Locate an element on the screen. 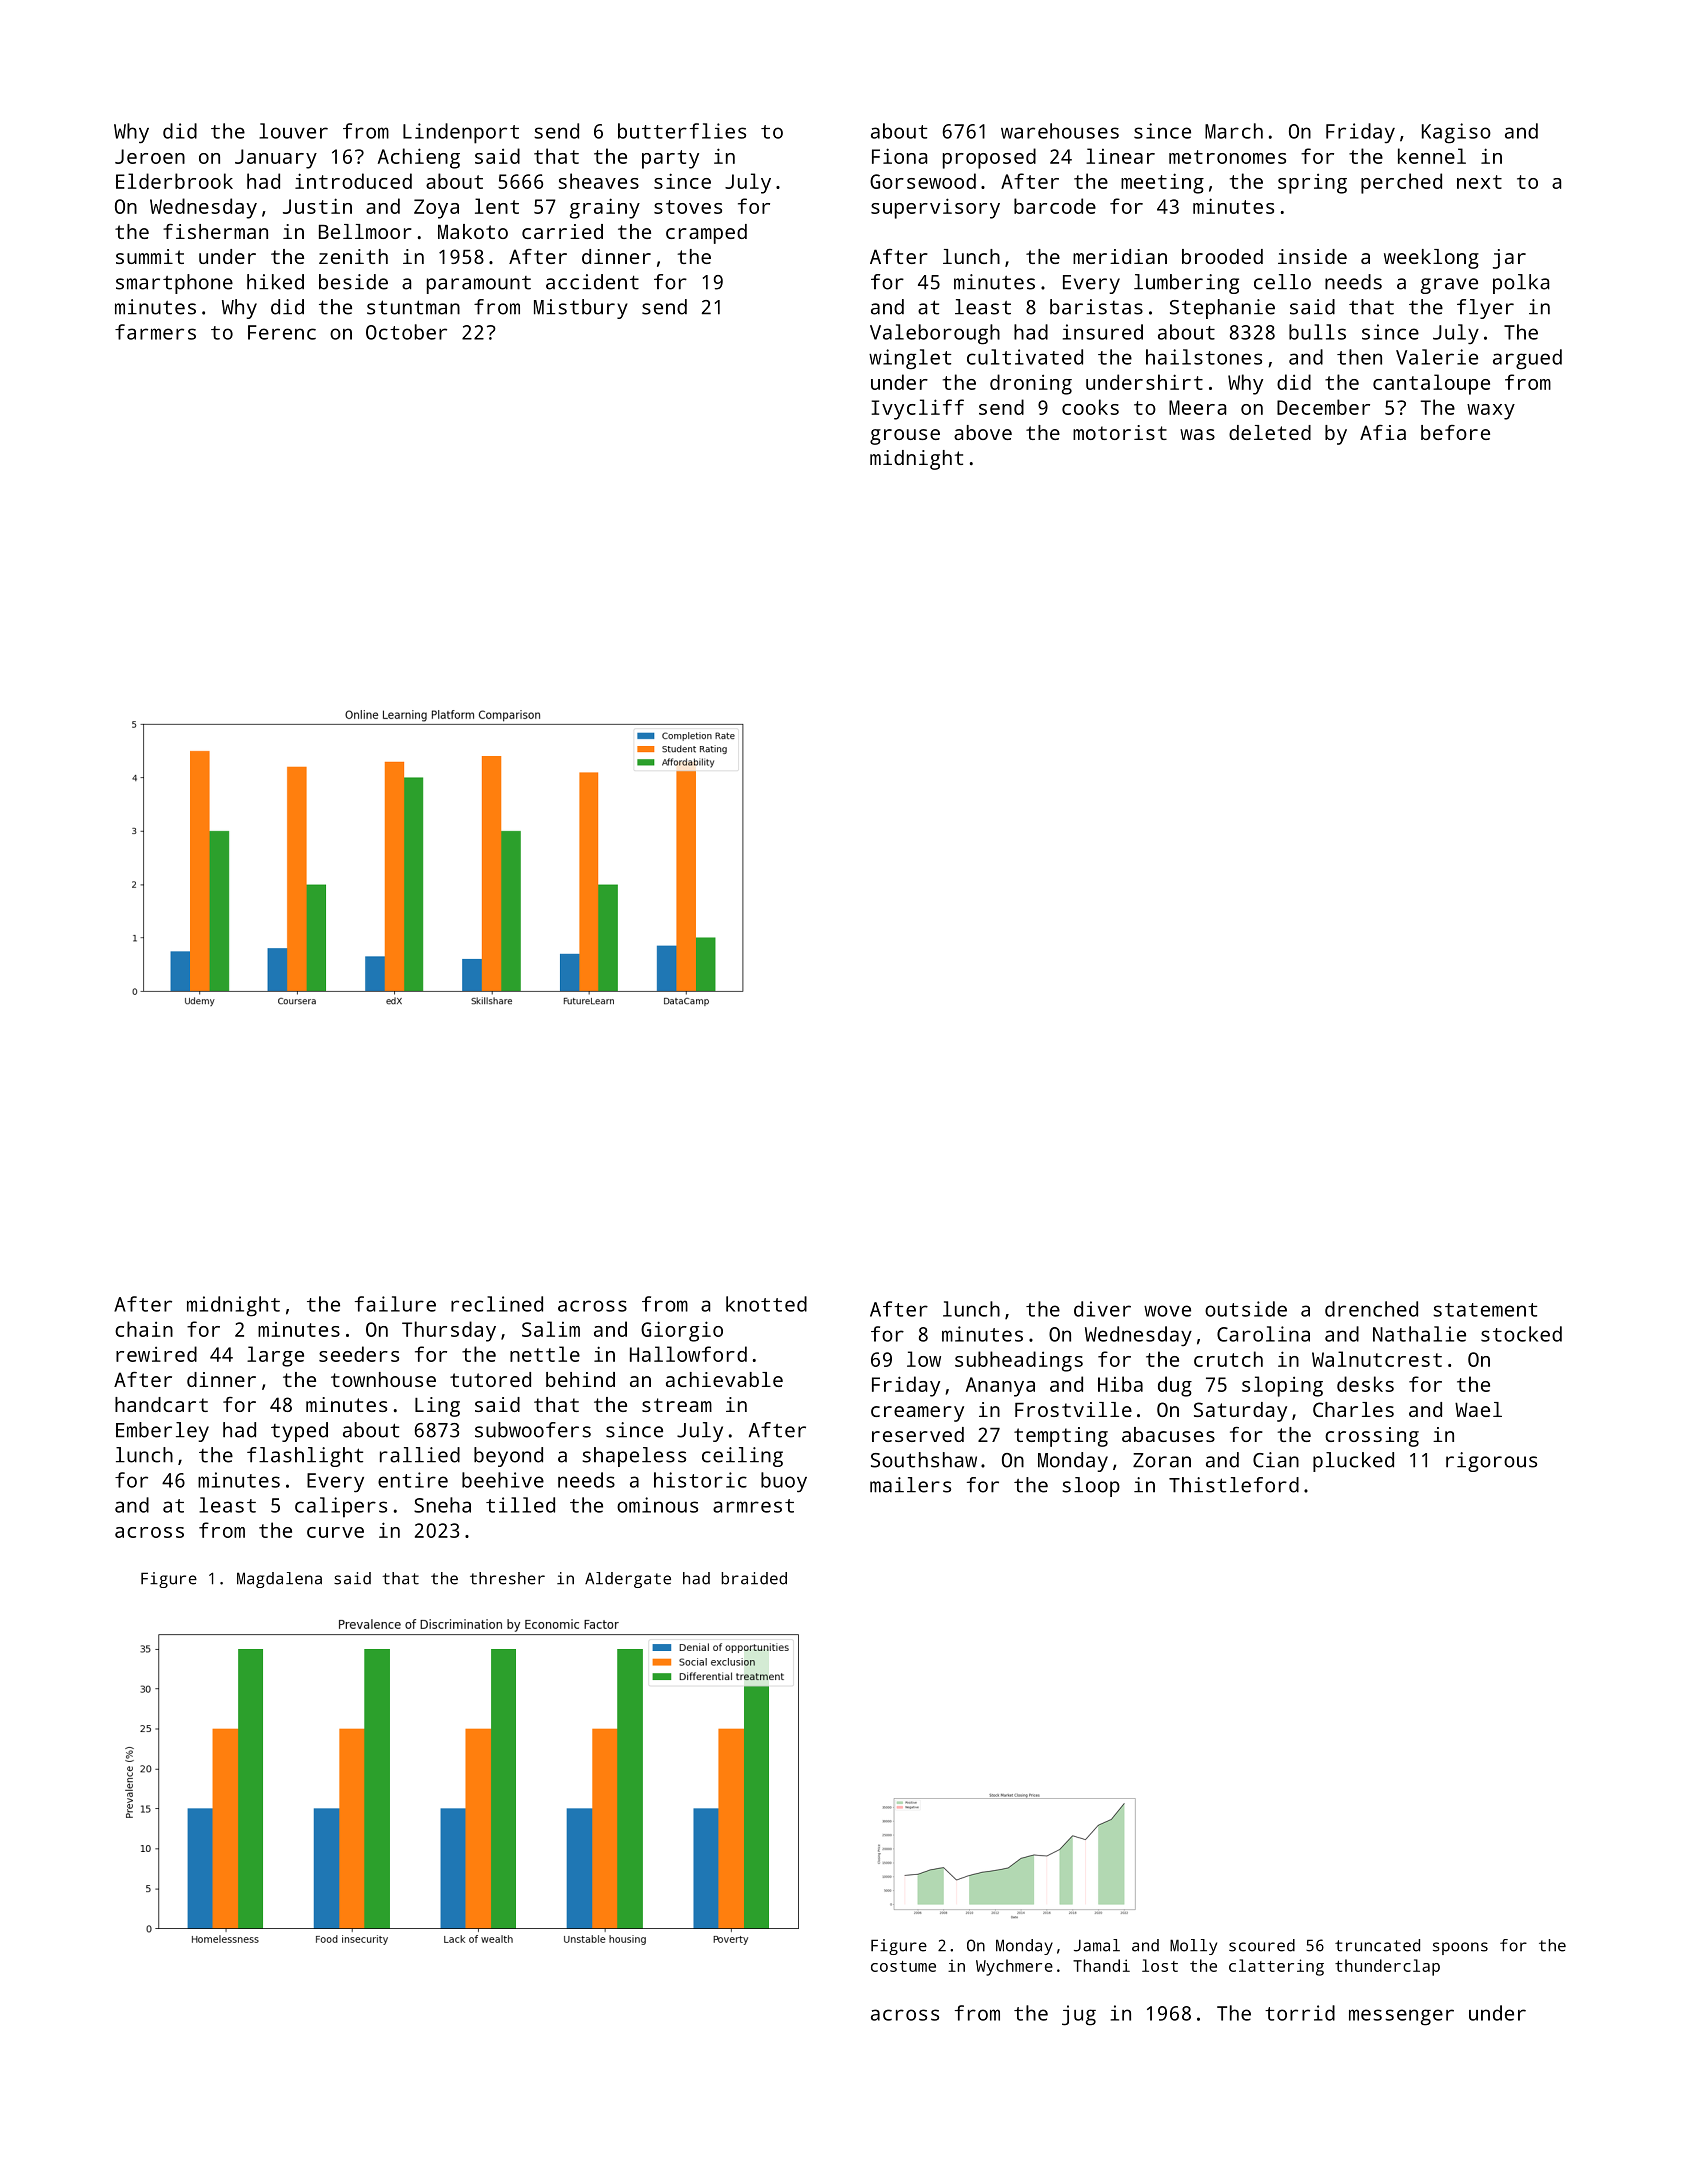 The height and width of the screenshot is (2178, 1683). Ferenc is located at coordinates (282, 332).
